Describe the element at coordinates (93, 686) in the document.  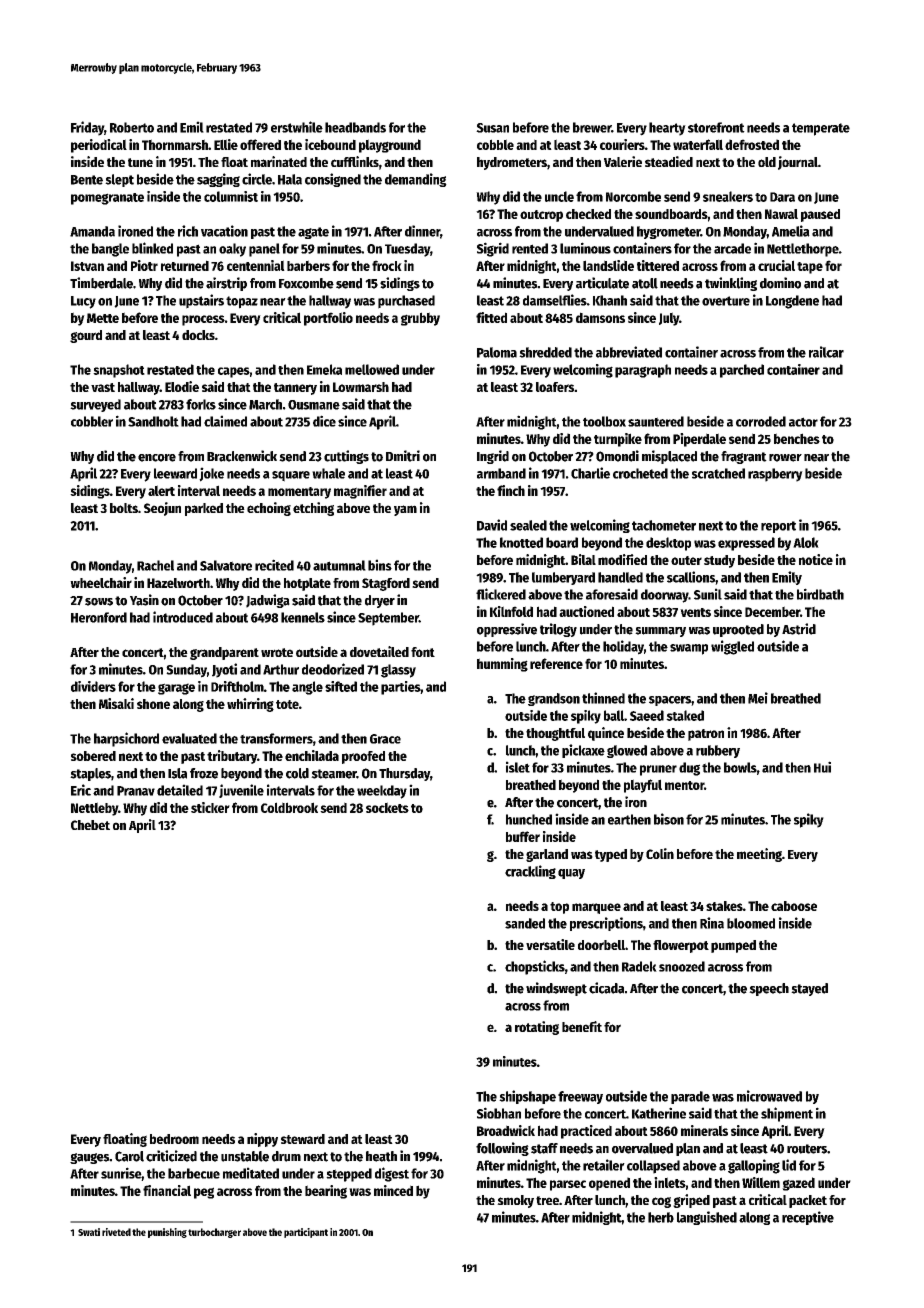
I see `dividers` at that location.
